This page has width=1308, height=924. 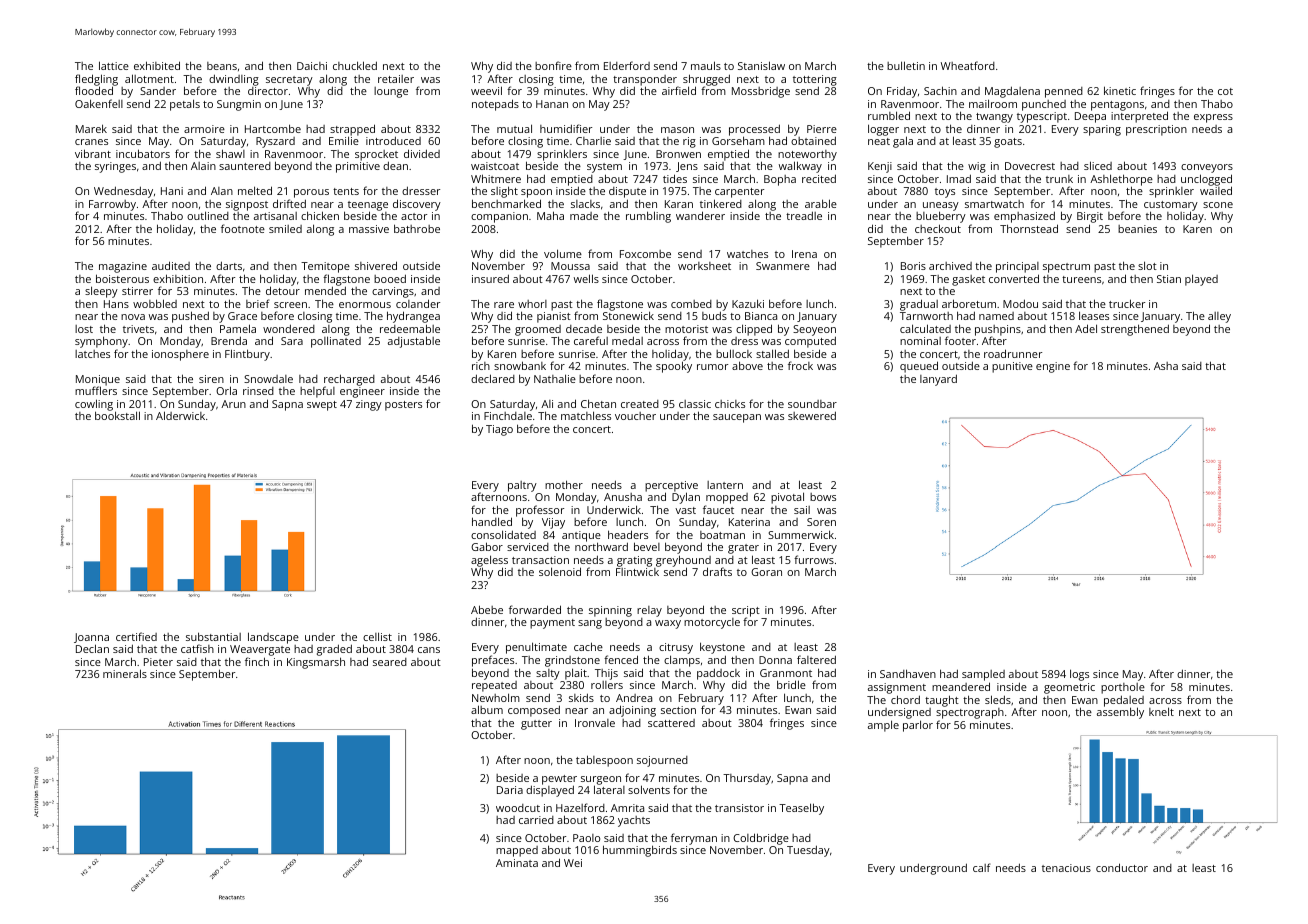 I want to click on certified, so click(x=136, y=636).
